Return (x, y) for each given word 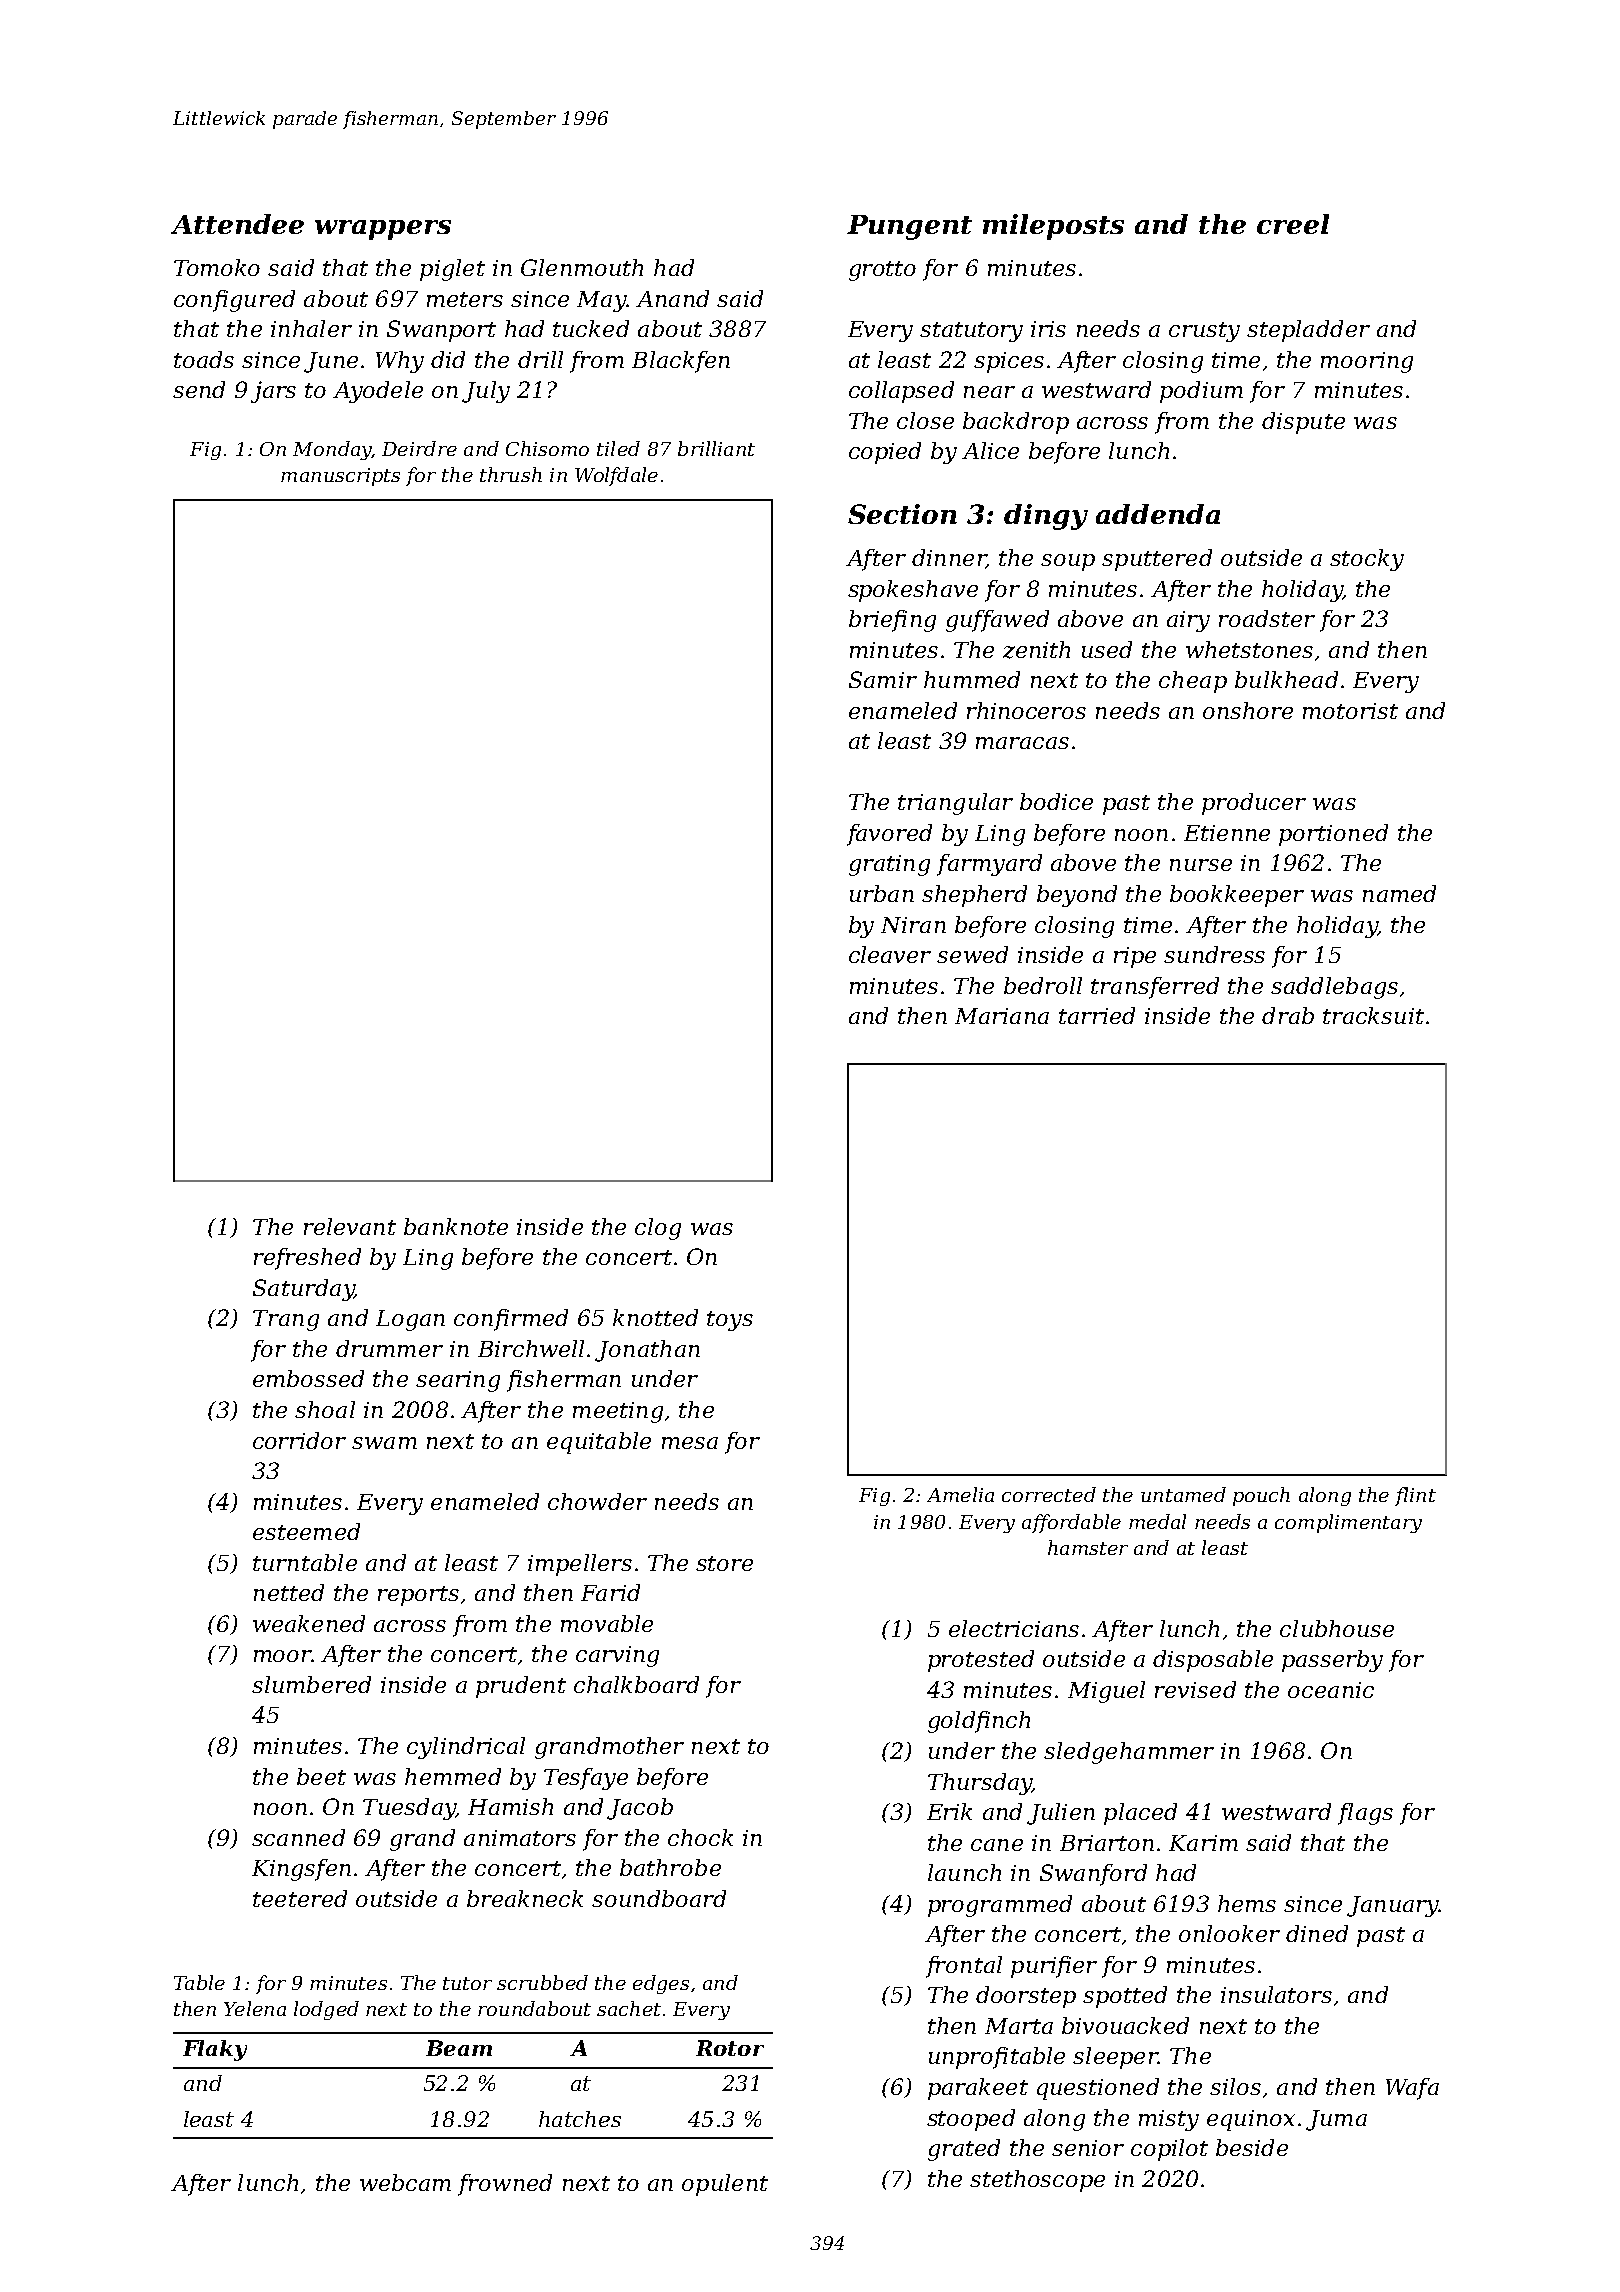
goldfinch (979, 1722)
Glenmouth (582, 267)
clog (658, 1229)
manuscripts (340, 477)
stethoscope (1037, 2181)
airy (1188, 621)
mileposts (1053, 227)
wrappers (383, 230)
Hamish (510, 1806)
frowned (505, 2185)
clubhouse (1337, 1628)
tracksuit (1373, 1015)
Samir (883, 679)
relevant (350, 1226)
